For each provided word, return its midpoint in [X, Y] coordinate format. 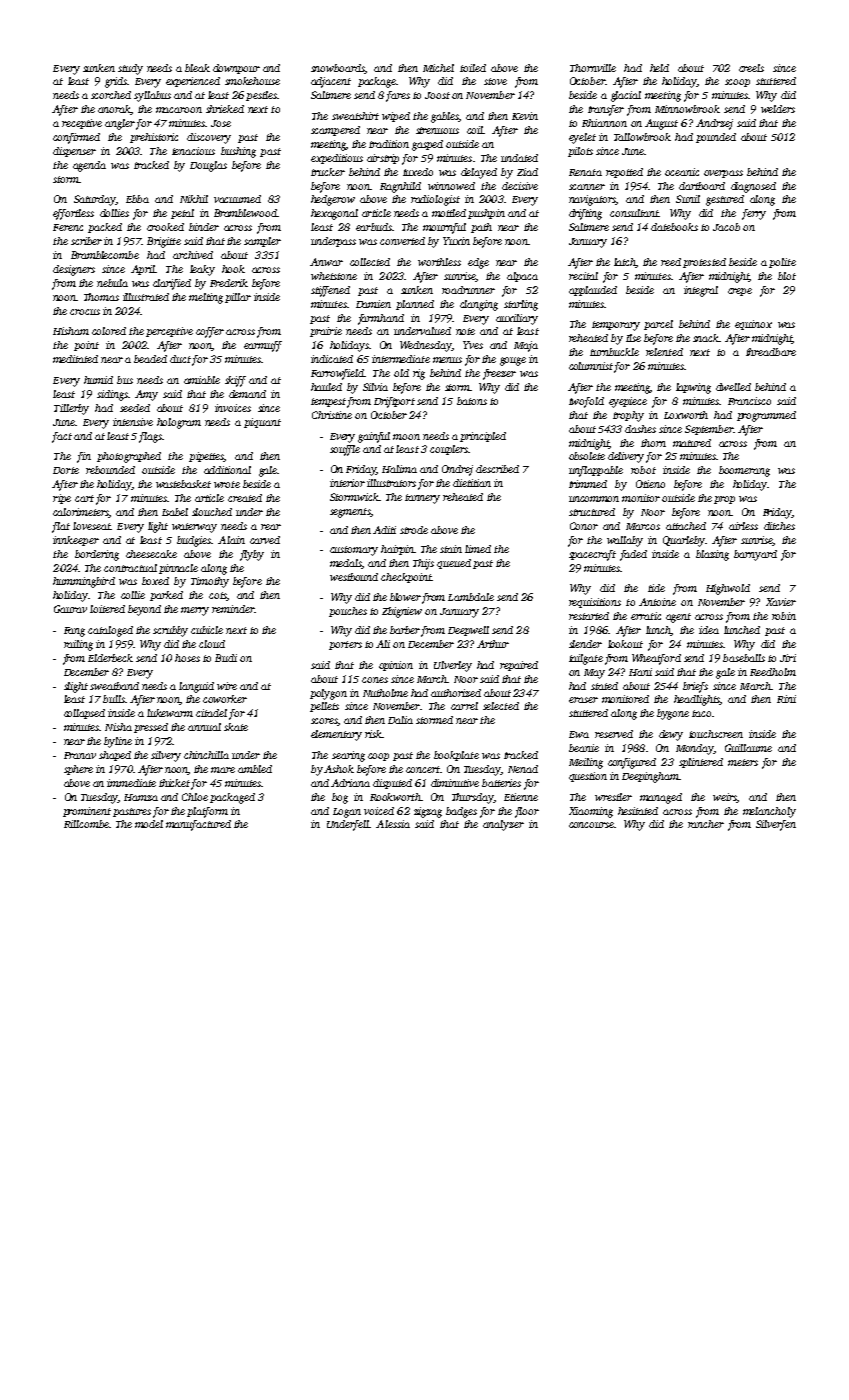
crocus [85, 312]
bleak [197, 68]
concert [423, 769]
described [497, 469]
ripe [62, 499]
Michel [438, 68]
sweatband [114, 686]
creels [751, 68]
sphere [78, 770]
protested [704, 263]
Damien [373, 304]
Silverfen [776, 825]
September [709, 430]
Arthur [493, 644]
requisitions [595, 603]
